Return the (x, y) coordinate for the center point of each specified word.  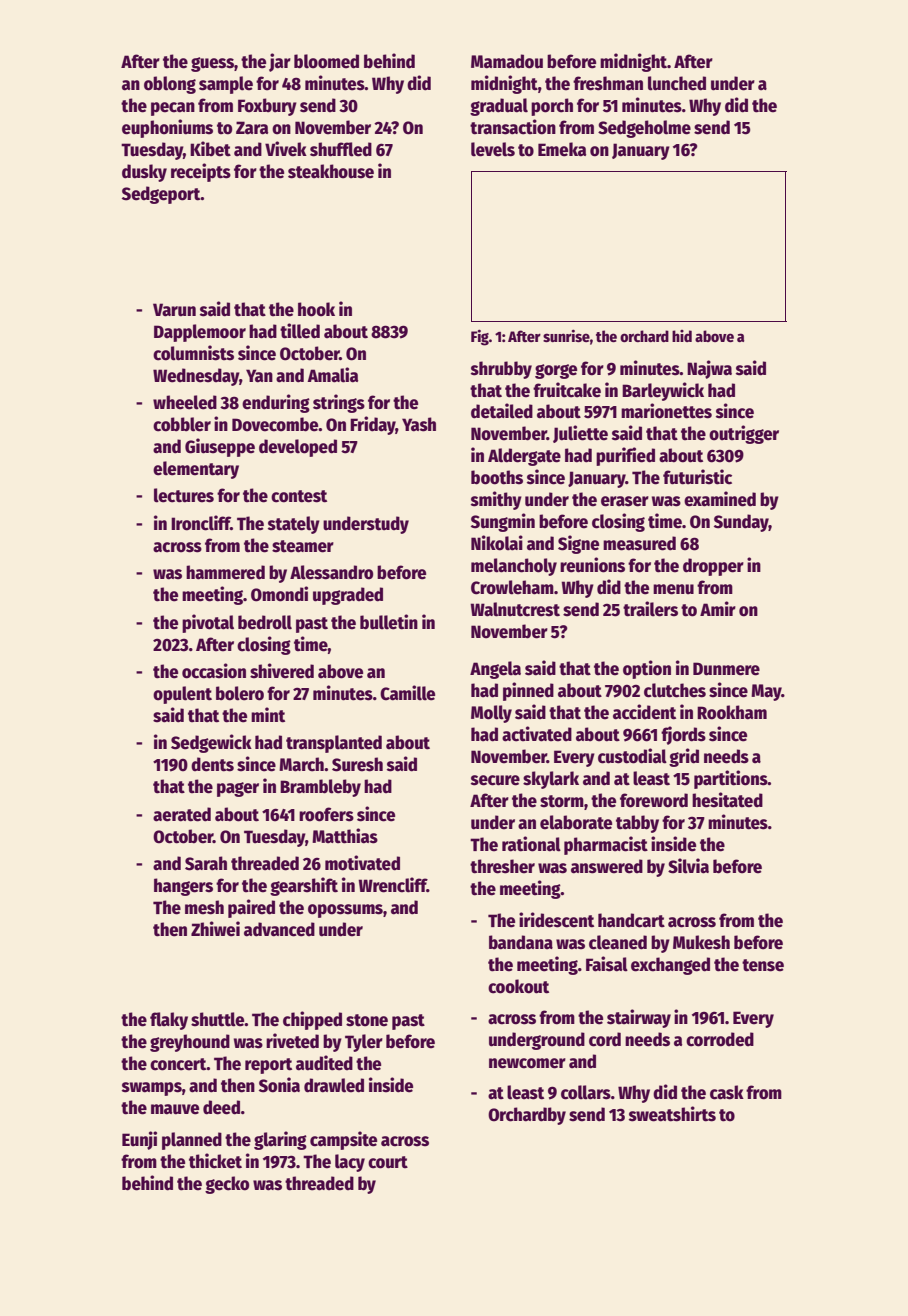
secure (495, 780)
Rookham (732, 712)
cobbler (182, 424)
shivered (282, 671)
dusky (144, 173)
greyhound (190, 1043)
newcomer (527, 1063)
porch (552, 107)
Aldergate (524, 457)
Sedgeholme (644, 129)
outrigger (744, 434)
